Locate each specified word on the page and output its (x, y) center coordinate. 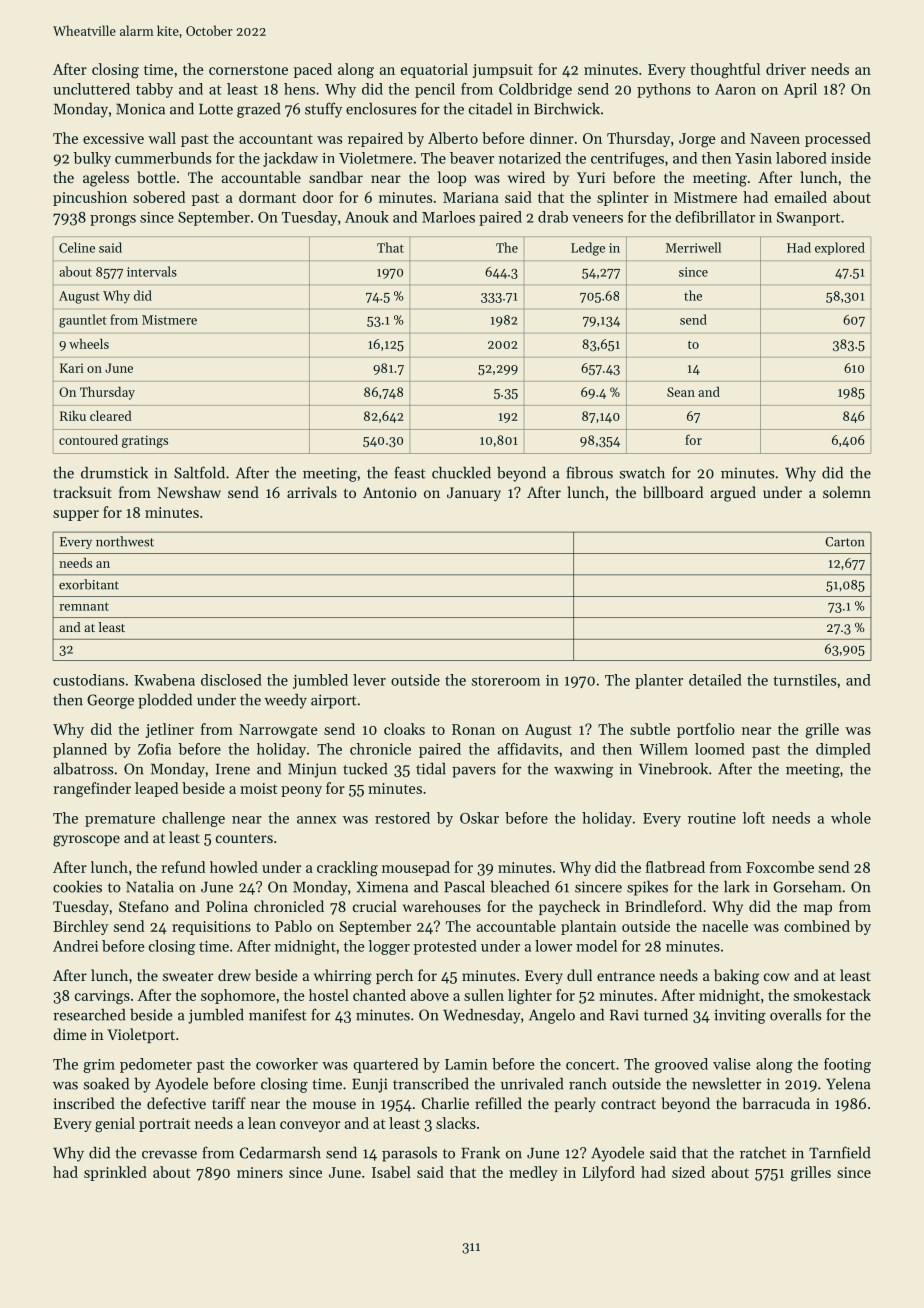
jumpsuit (503, 71)
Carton (845, 542)
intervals (152, 271)
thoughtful (725, 71)
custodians (88, 680)
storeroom (506, 681)
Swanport (808, 219)
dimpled (843, 750)
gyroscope (86, 841)
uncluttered (91, 89)
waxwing (583, 770)
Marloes (448, 217)
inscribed (84, 1103)
